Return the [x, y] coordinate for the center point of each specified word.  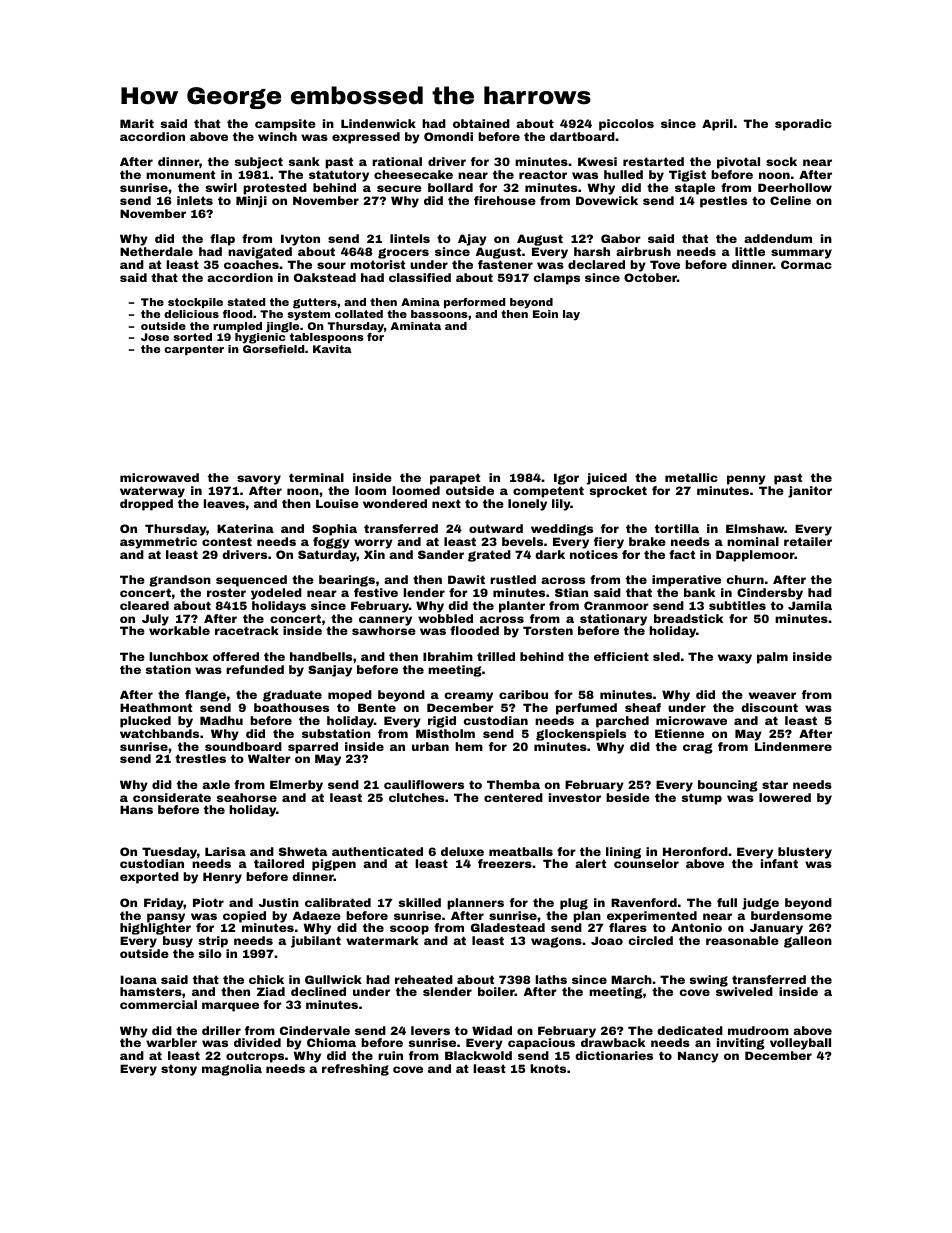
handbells [321, 656]
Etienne [679, 733]
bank [699, 592]
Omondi [448, 136]
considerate [172, 797]
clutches [416, 797]
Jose [155, 337]
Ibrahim [448, 656]
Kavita [332, 349]
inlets [195, 200]
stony [179, 1070]
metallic [691, 477]
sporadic [803, 125]
